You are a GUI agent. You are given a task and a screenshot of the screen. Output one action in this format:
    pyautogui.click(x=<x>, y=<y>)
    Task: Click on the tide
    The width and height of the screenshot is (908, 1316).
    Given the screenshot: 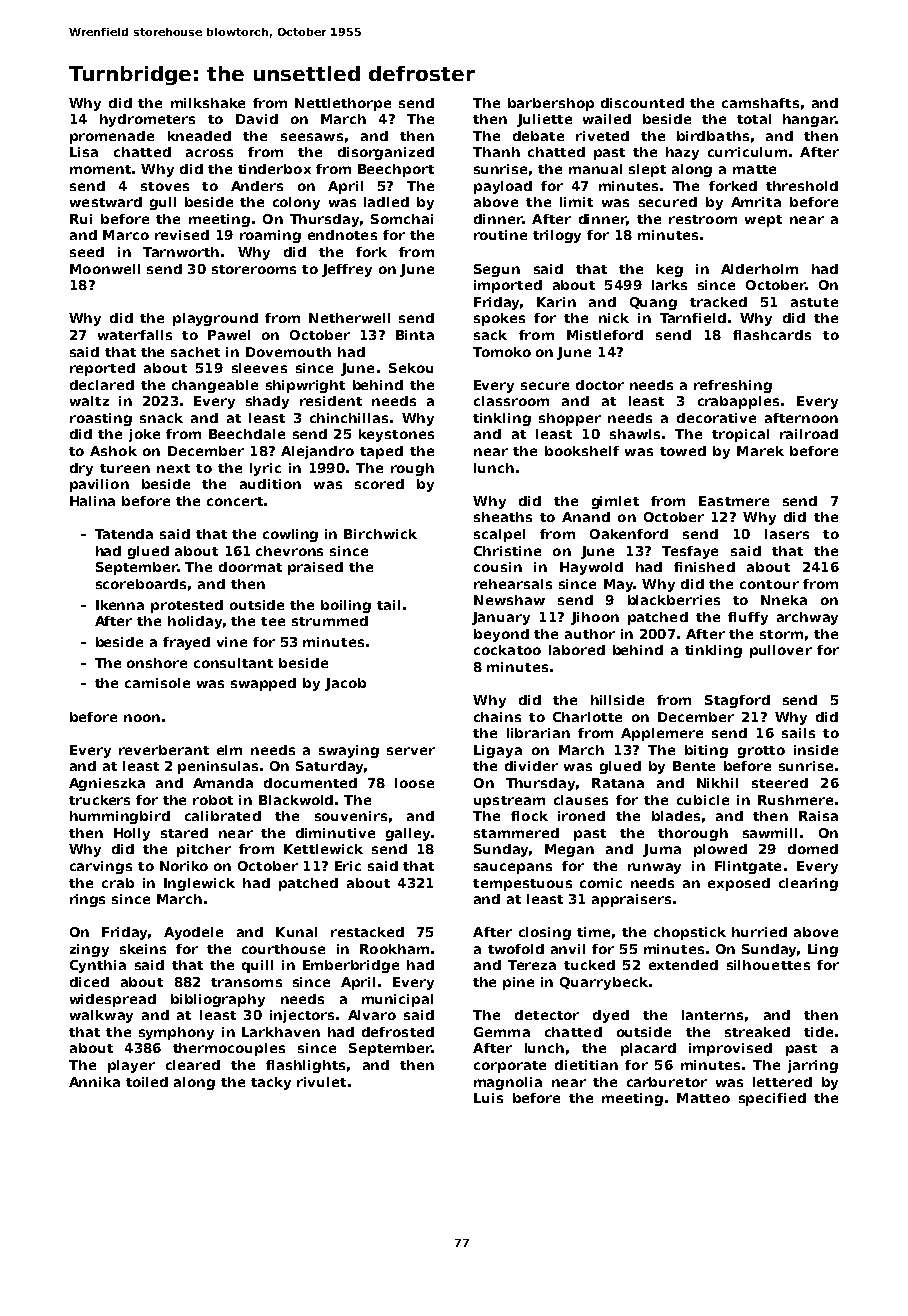 What is the action you would take?
    pyautogui.click(x=818, y=1032)
